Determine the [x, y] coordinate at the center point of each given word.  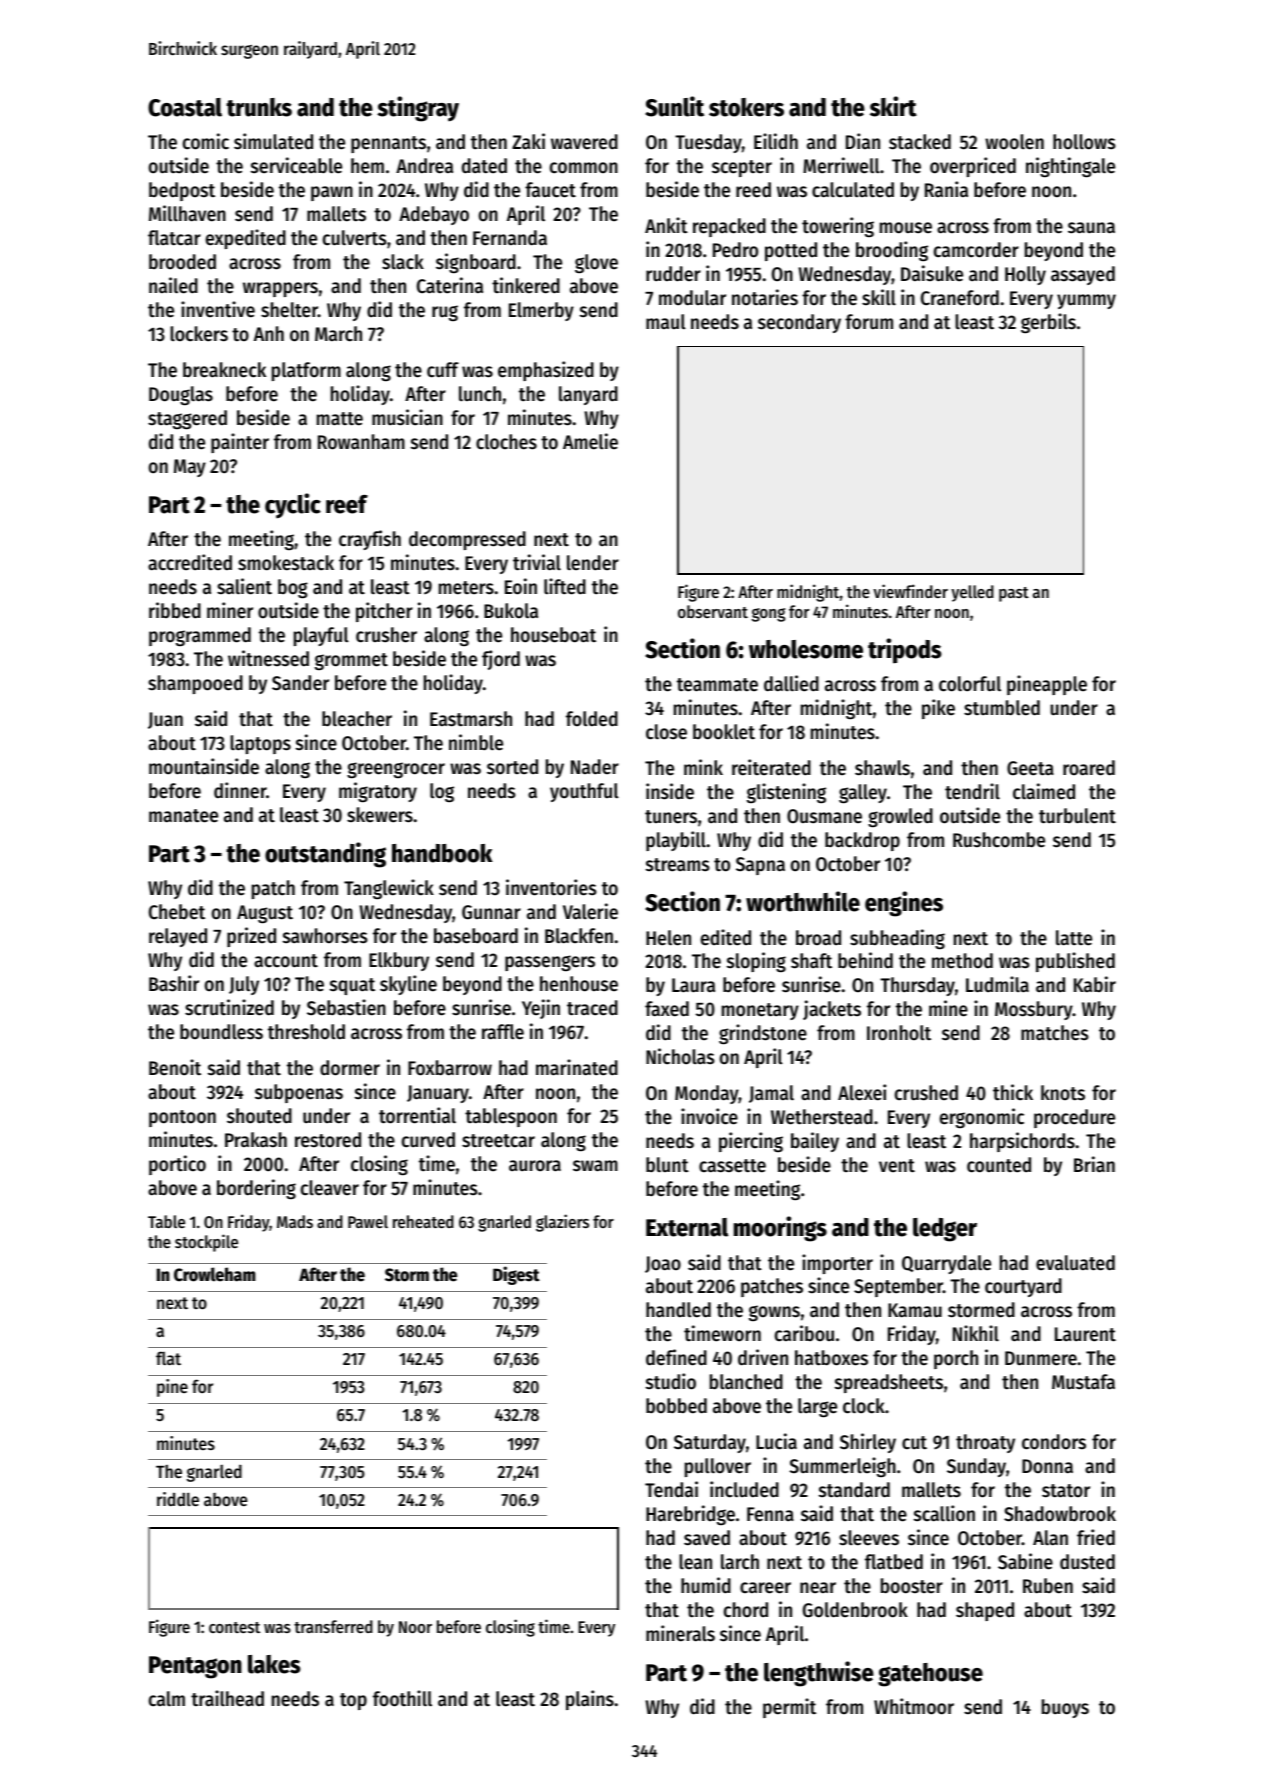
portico [177, 1165]
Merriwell [841, 165]
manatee [183, 816]
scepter [742, 168]
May [190, 468]
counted [999, 1165]
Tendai [671, 1489]
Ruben [1048, 1586]
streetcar [498, 1141]
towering [838, 227]
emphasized [546, 371]
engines [904, 904]
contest [234, 1627]
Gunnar [491, 912]
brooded [182, 262]
